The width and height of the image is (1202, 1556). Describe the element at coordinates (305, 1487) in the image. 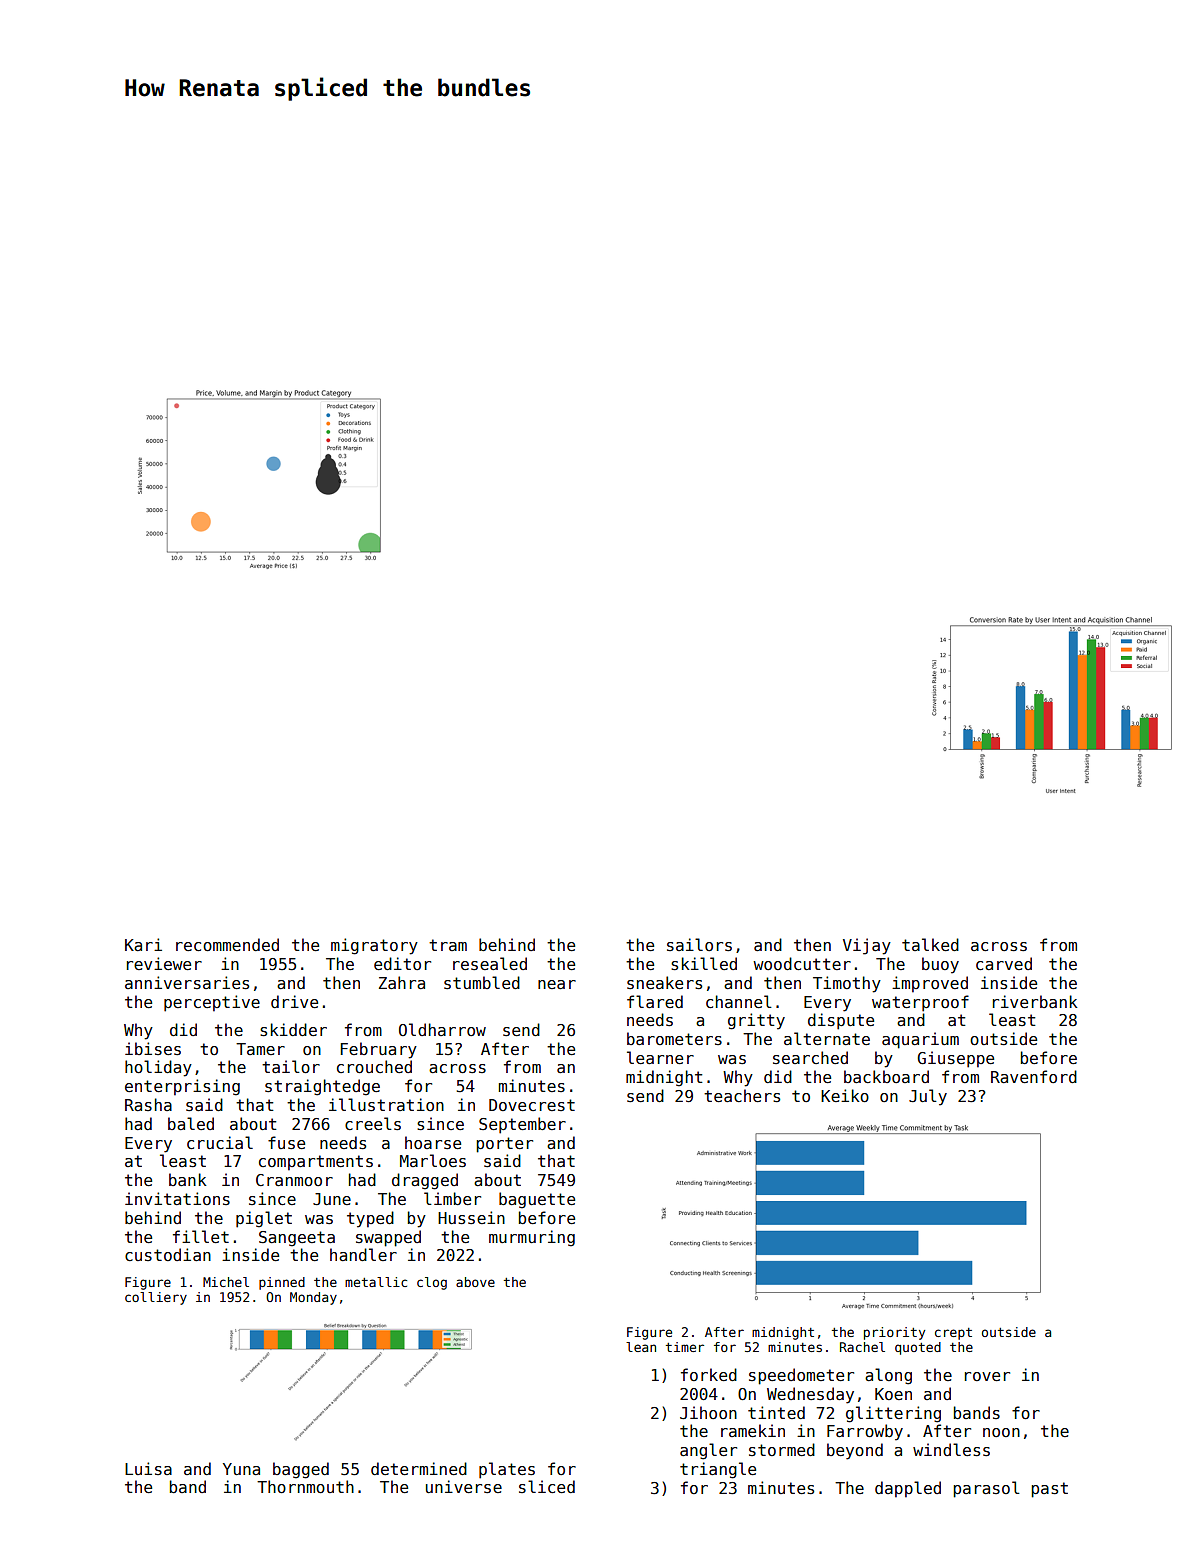

I see `Thornmouth` at that location.
